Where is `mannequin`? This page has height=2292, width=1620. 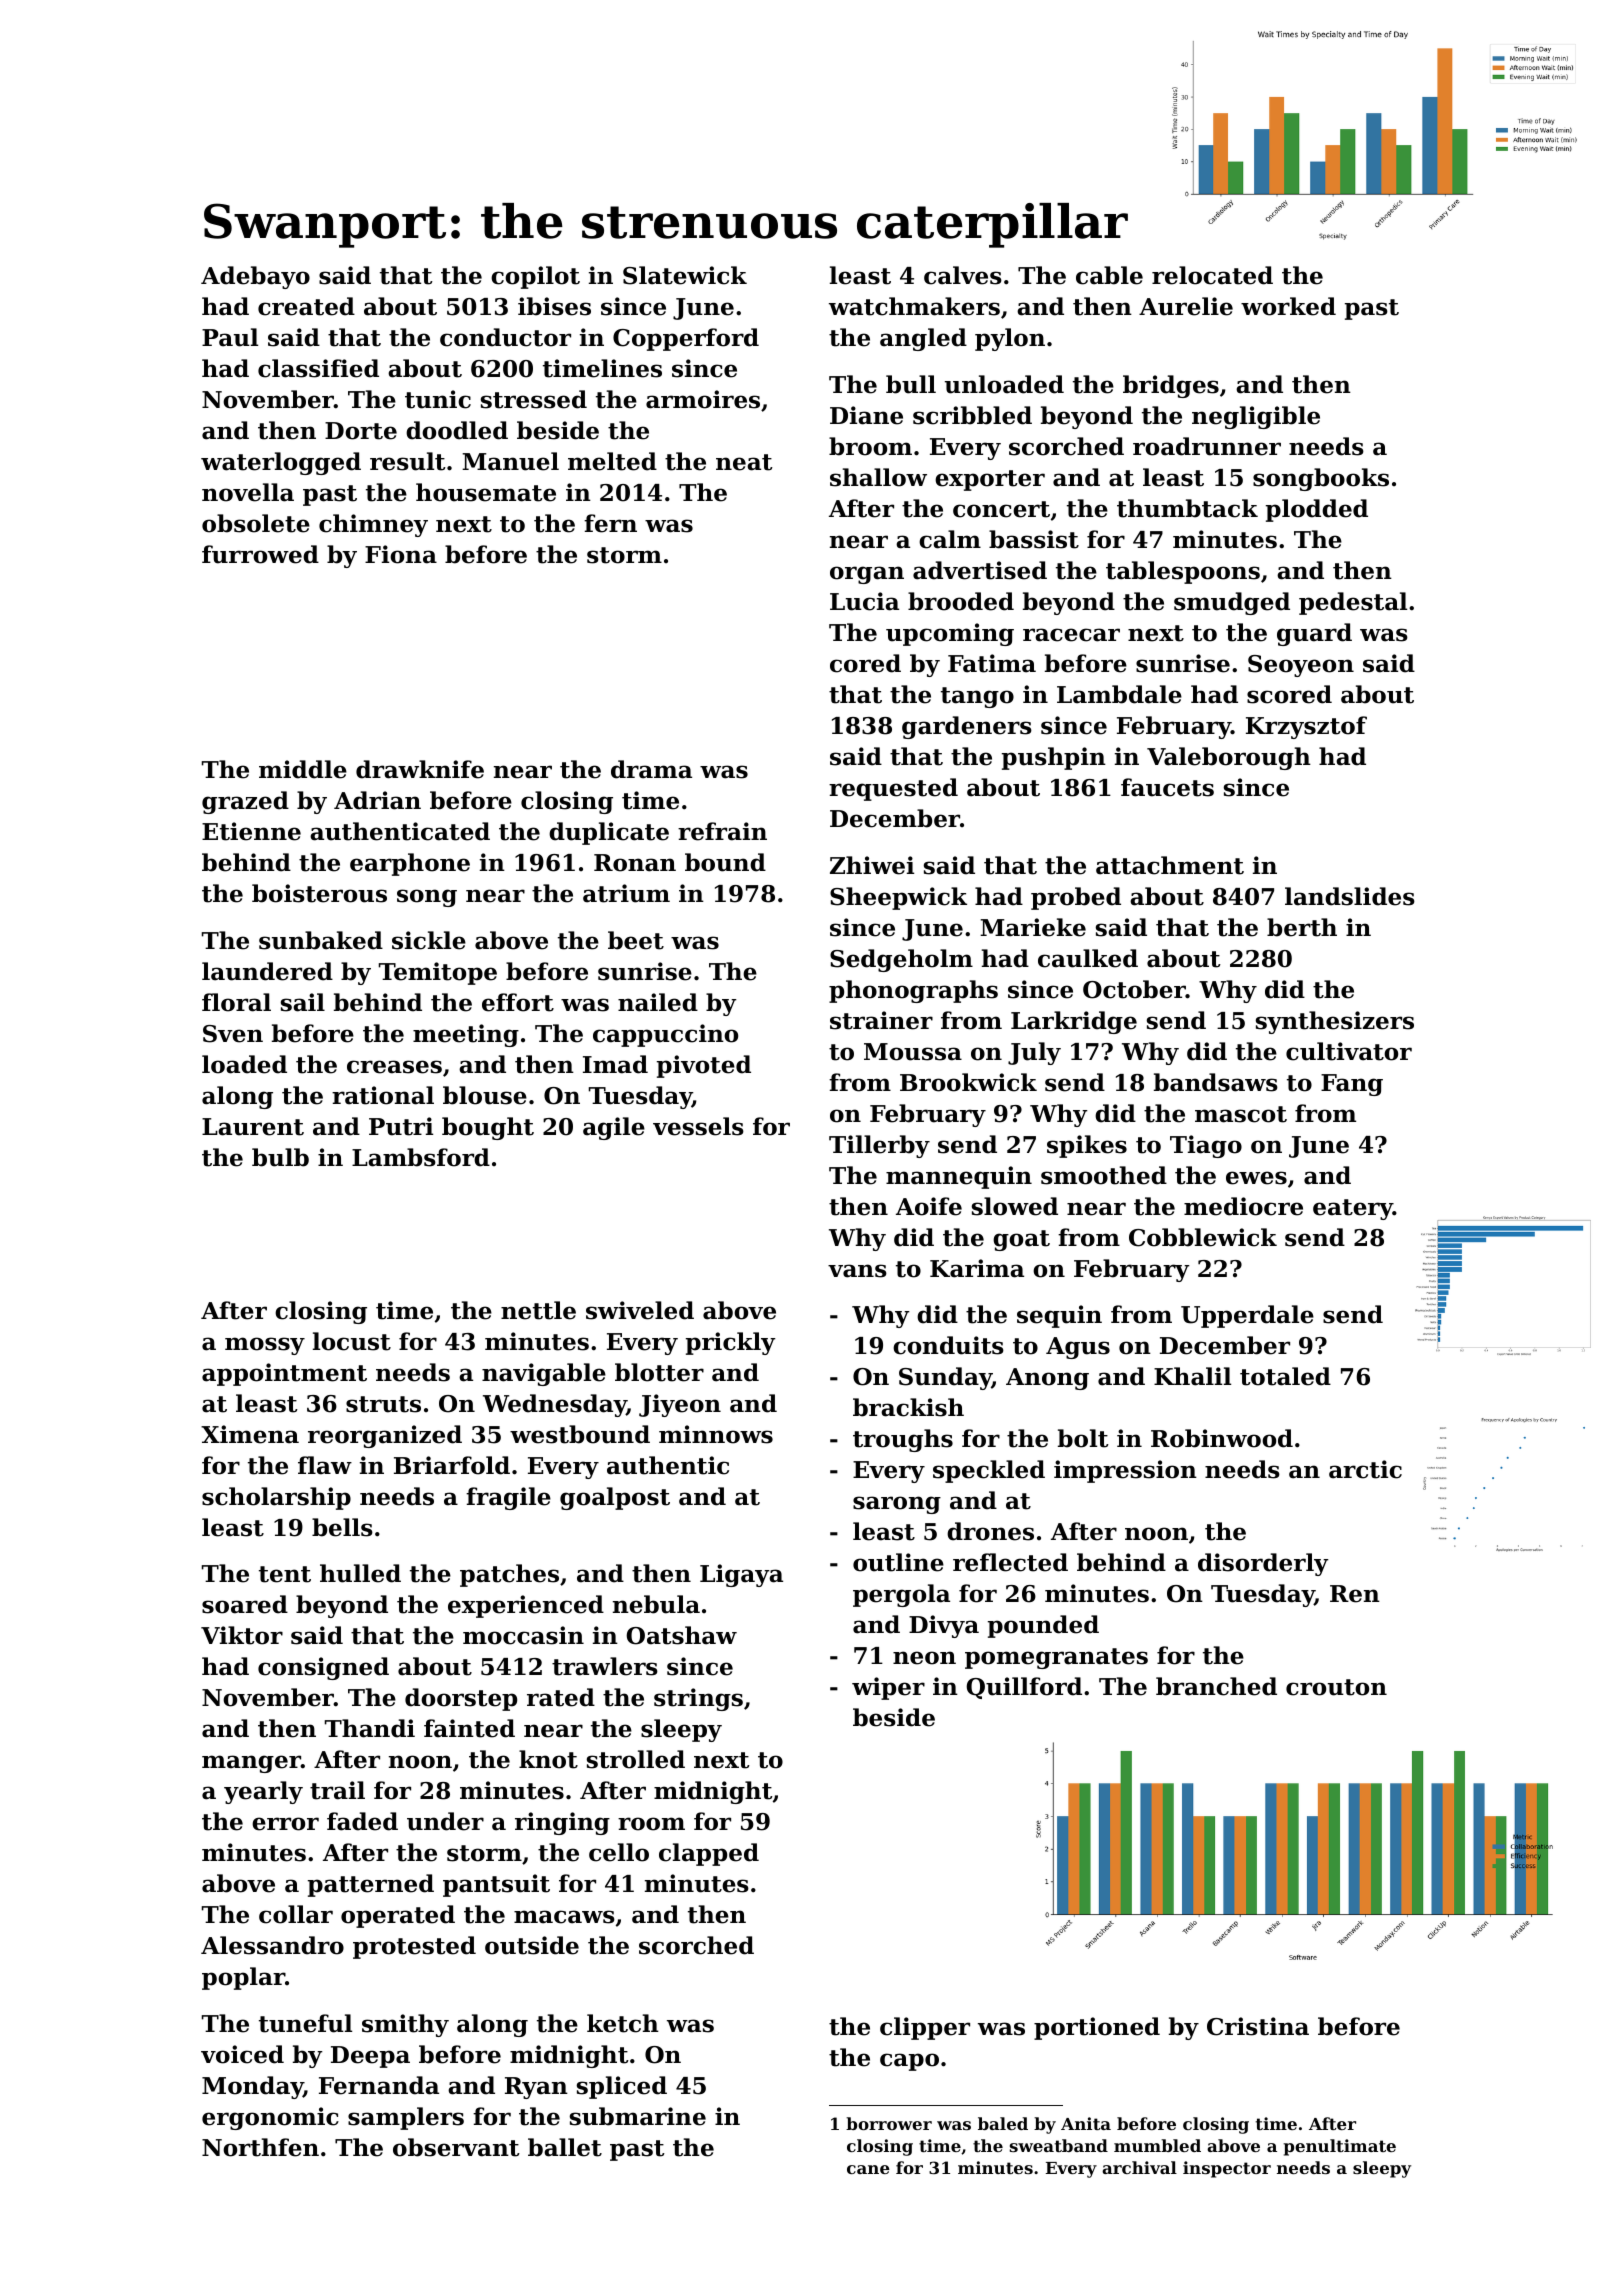 mannequin is located at coordinates (959, 1177).
